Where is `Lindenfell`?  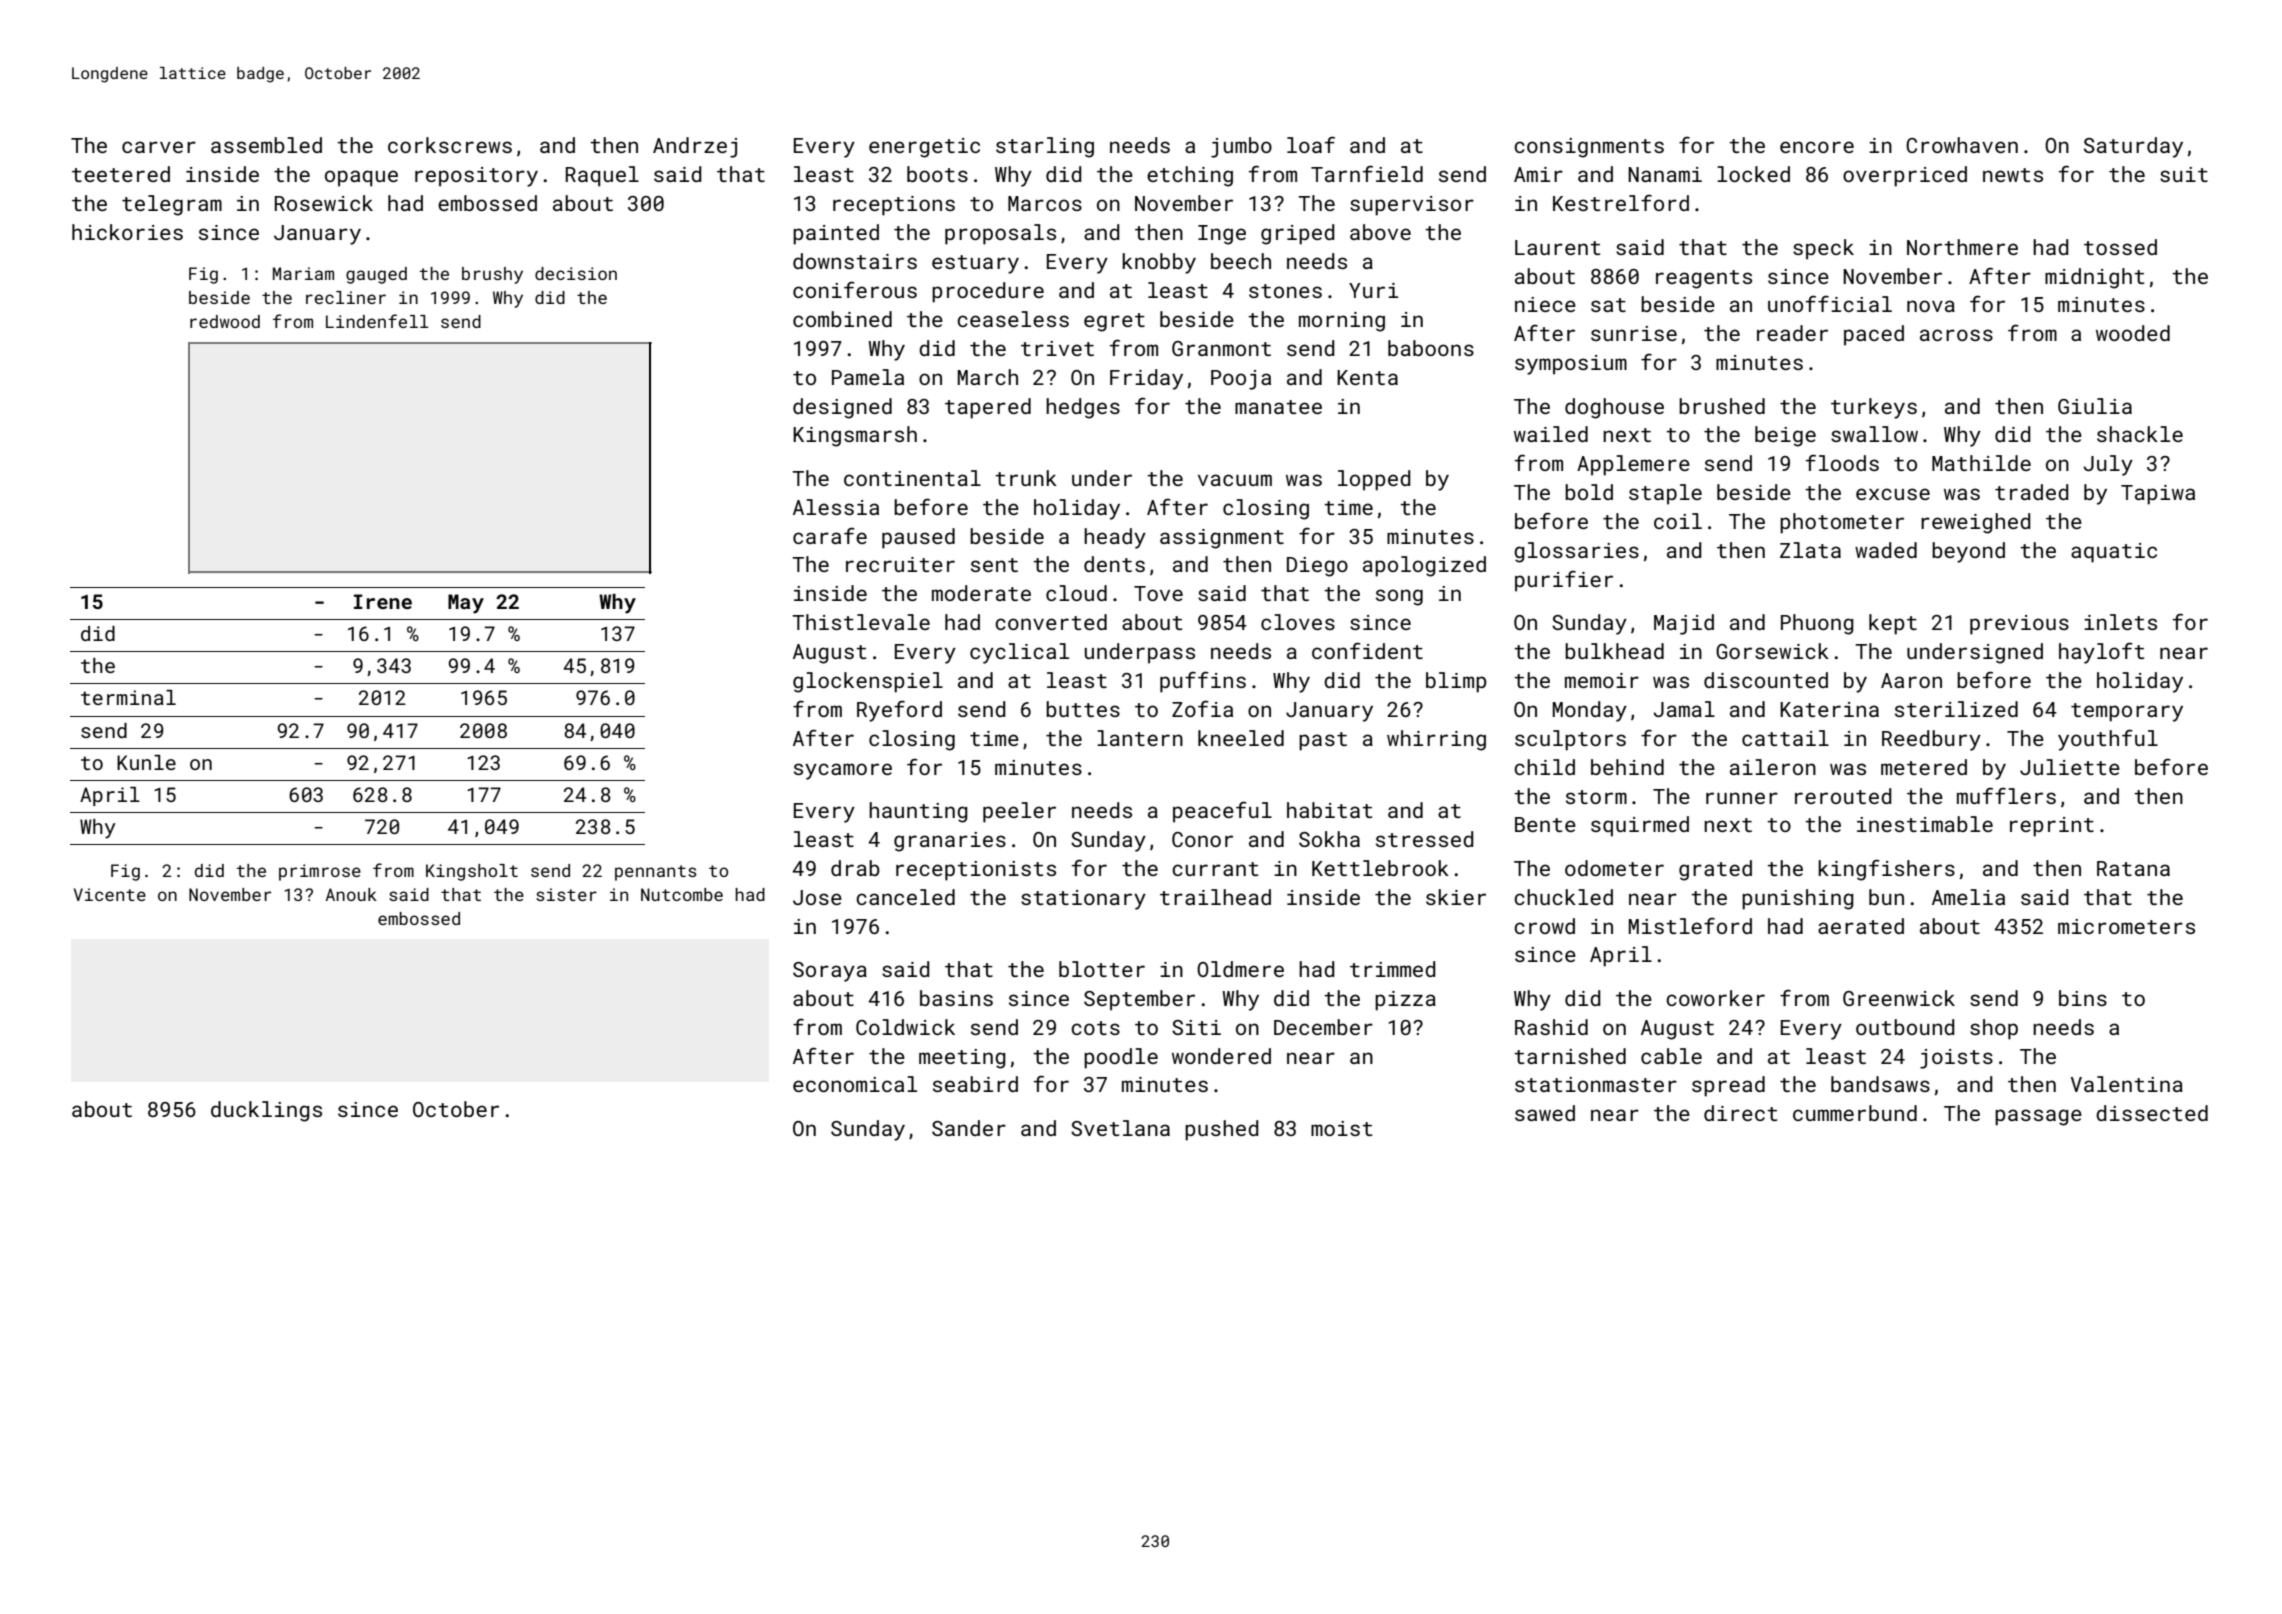
Lindenfell is located at coordinates (377, 321).
